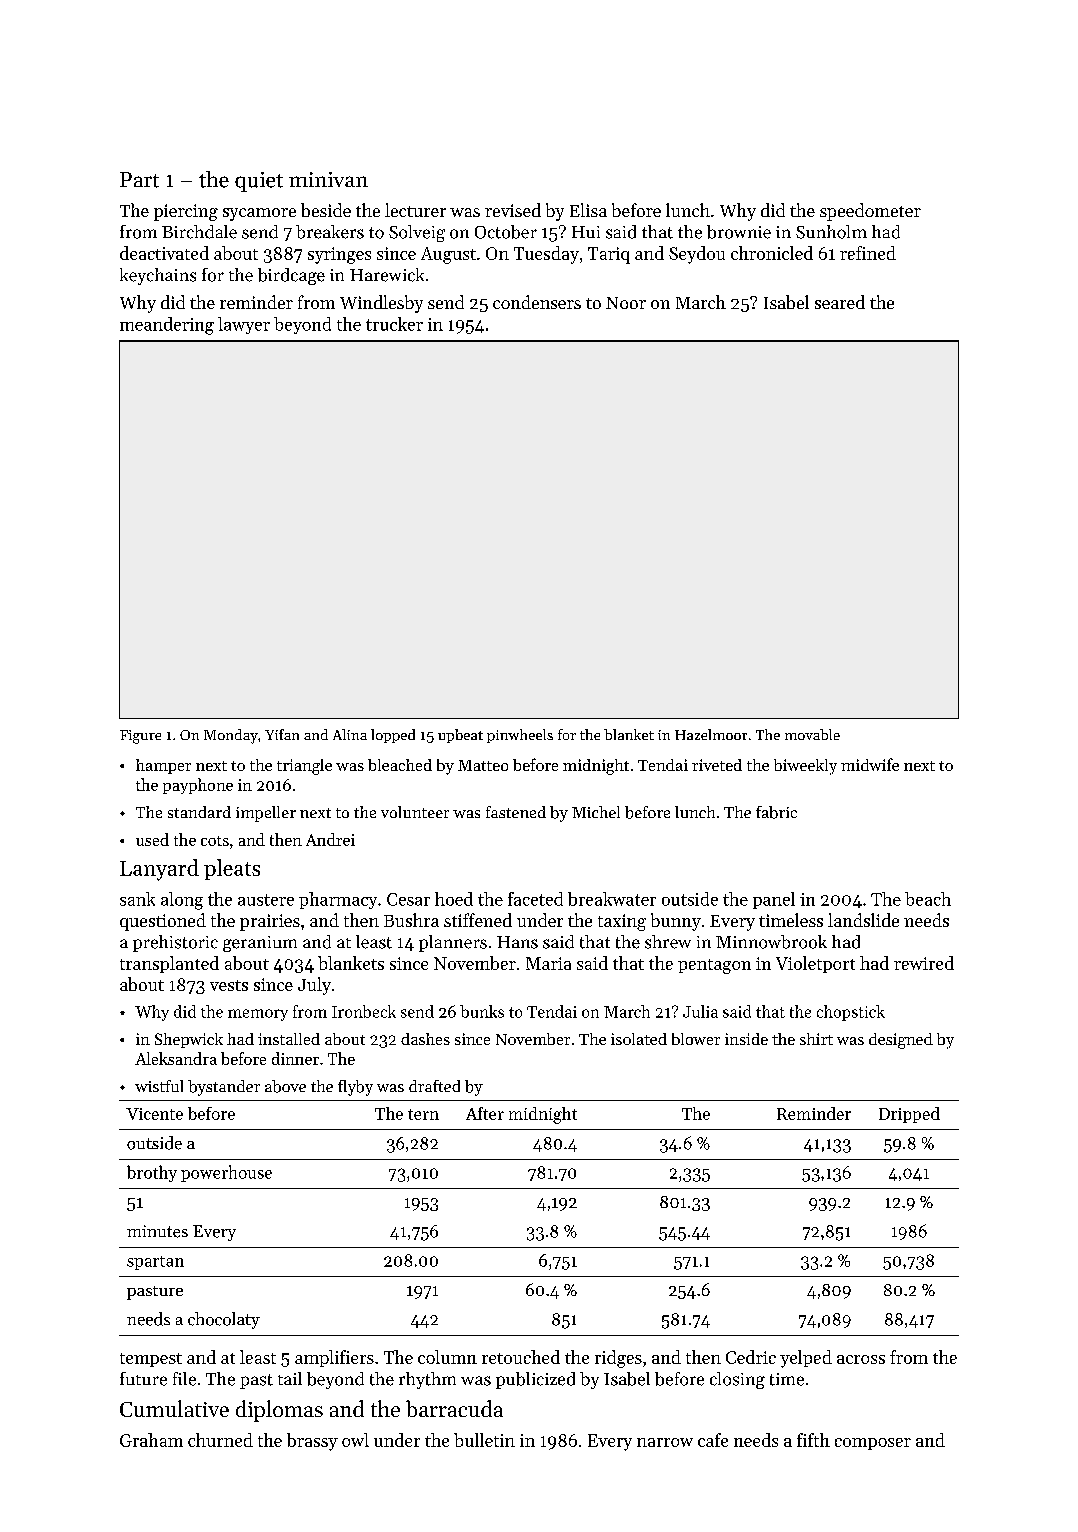 Image resolution: width=1078 pixels, height=1532 pixels. Describe the element at coordinates (520, 736) in the screenshot. I see `pinwheels` at that location.
